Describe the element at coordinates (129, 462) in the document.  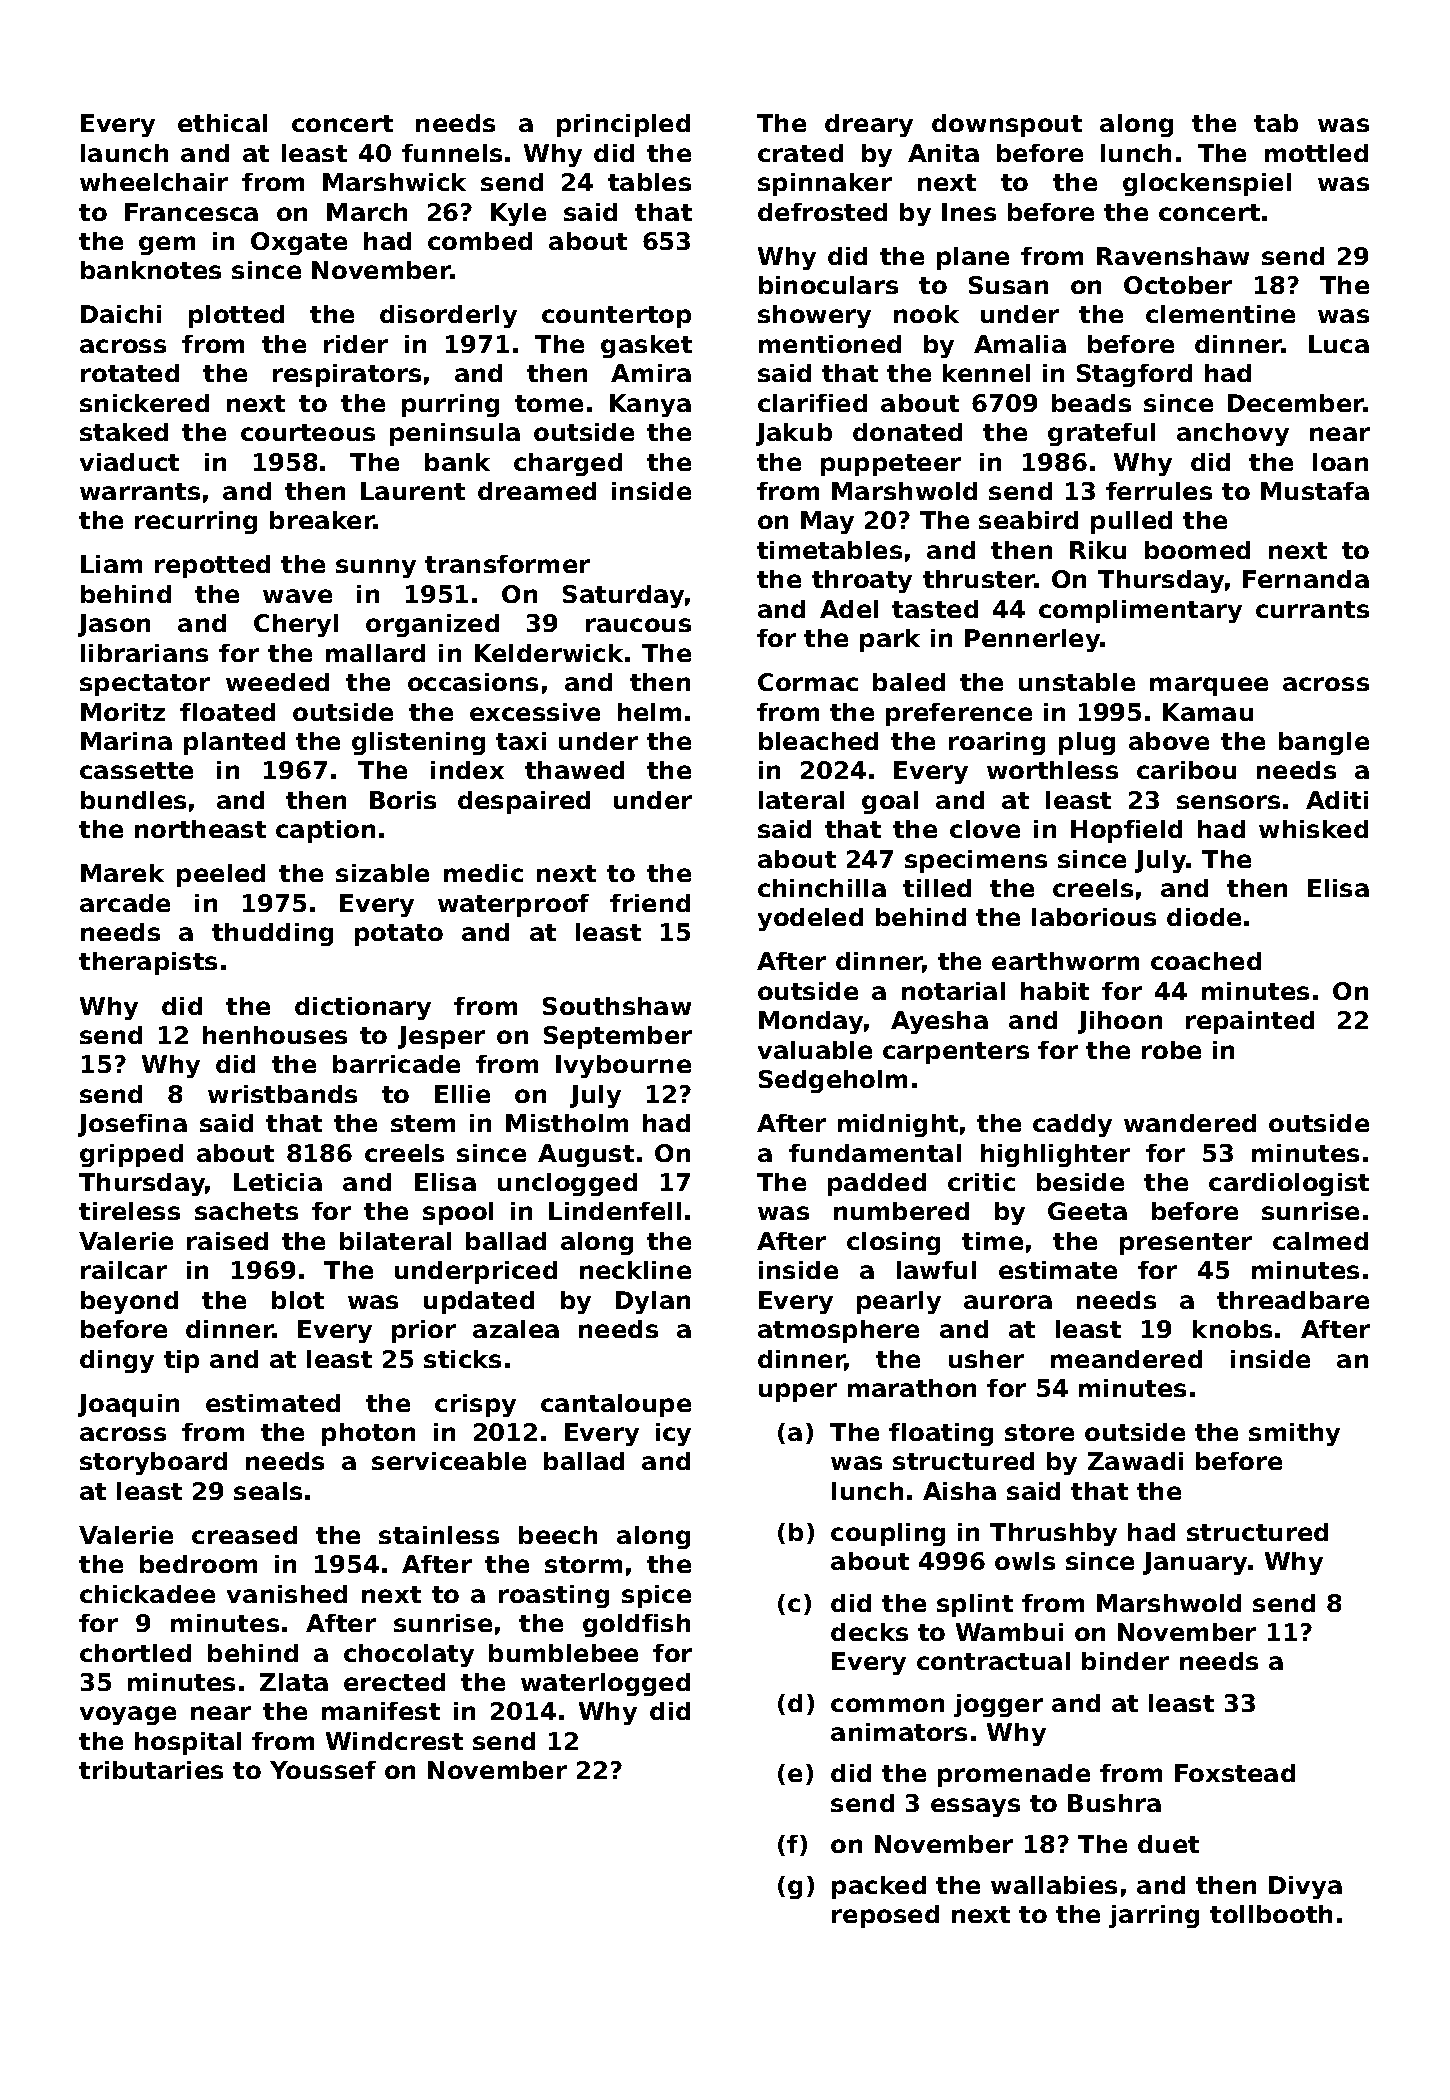
I see `viaduct` at that location.
